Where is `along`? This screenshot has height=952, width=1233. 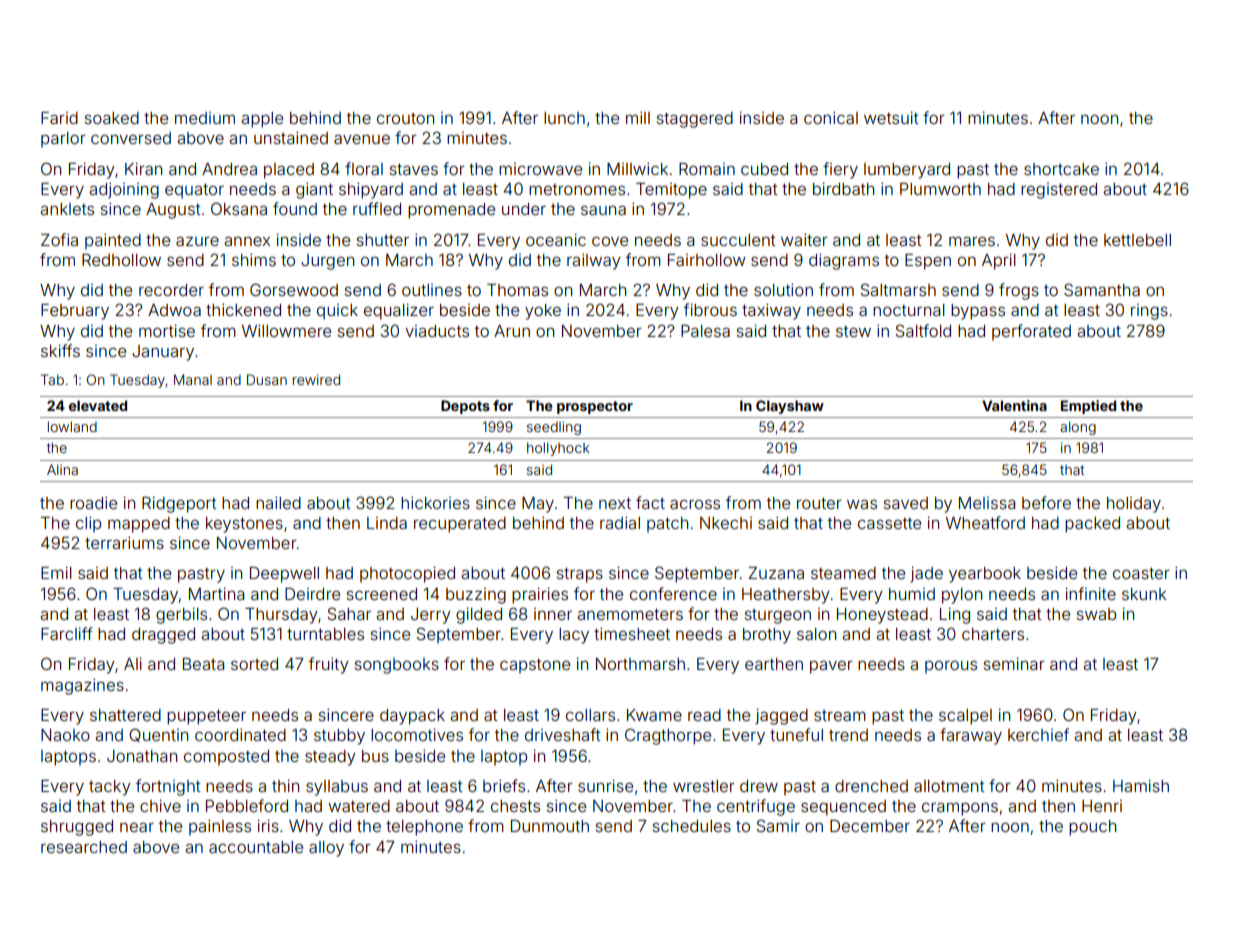
along is located at coordinates (1078, 428).
